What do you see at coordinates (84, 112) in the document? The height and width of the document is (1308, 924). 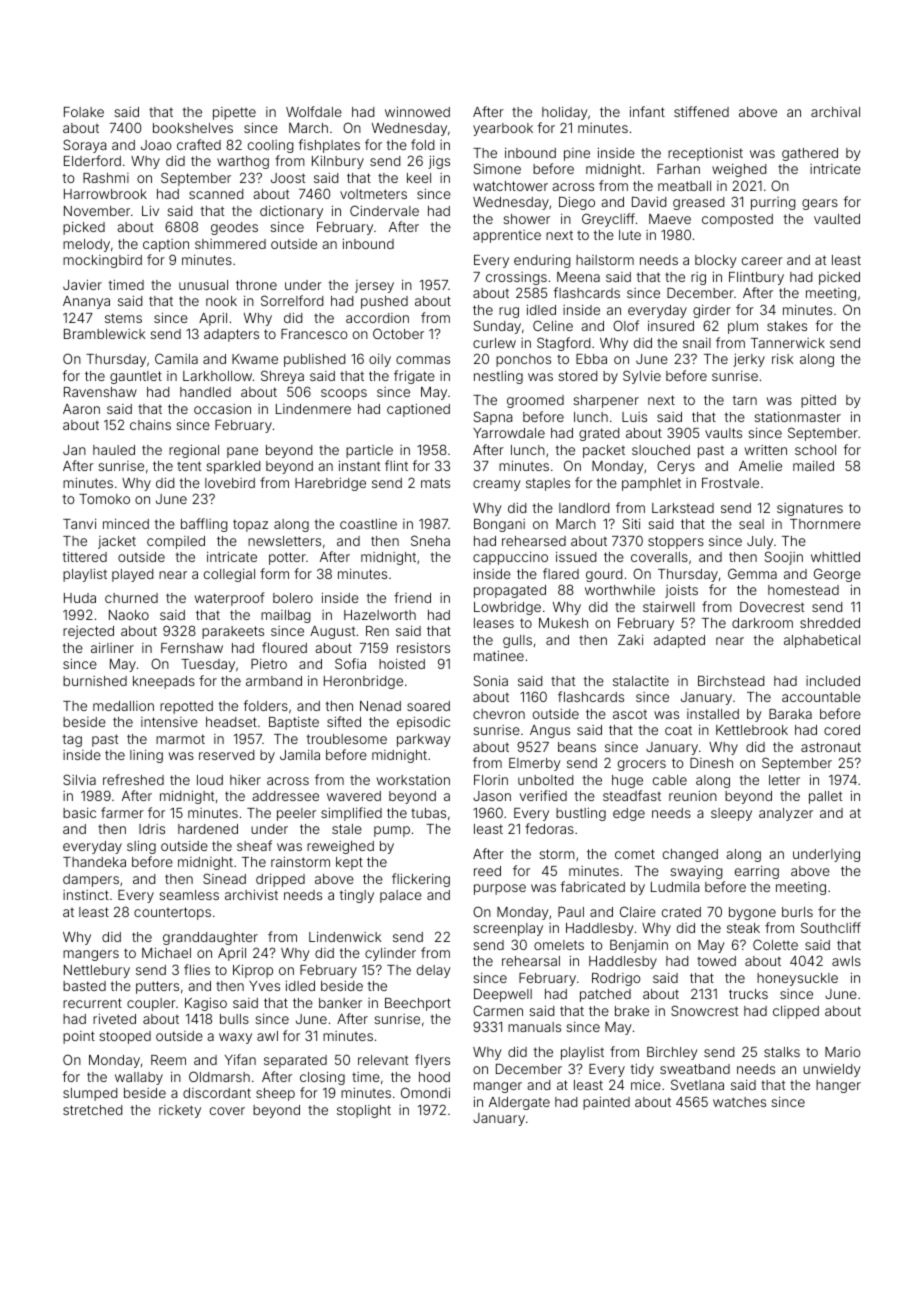 I see `Folake` at bounding box center [84, 112].
